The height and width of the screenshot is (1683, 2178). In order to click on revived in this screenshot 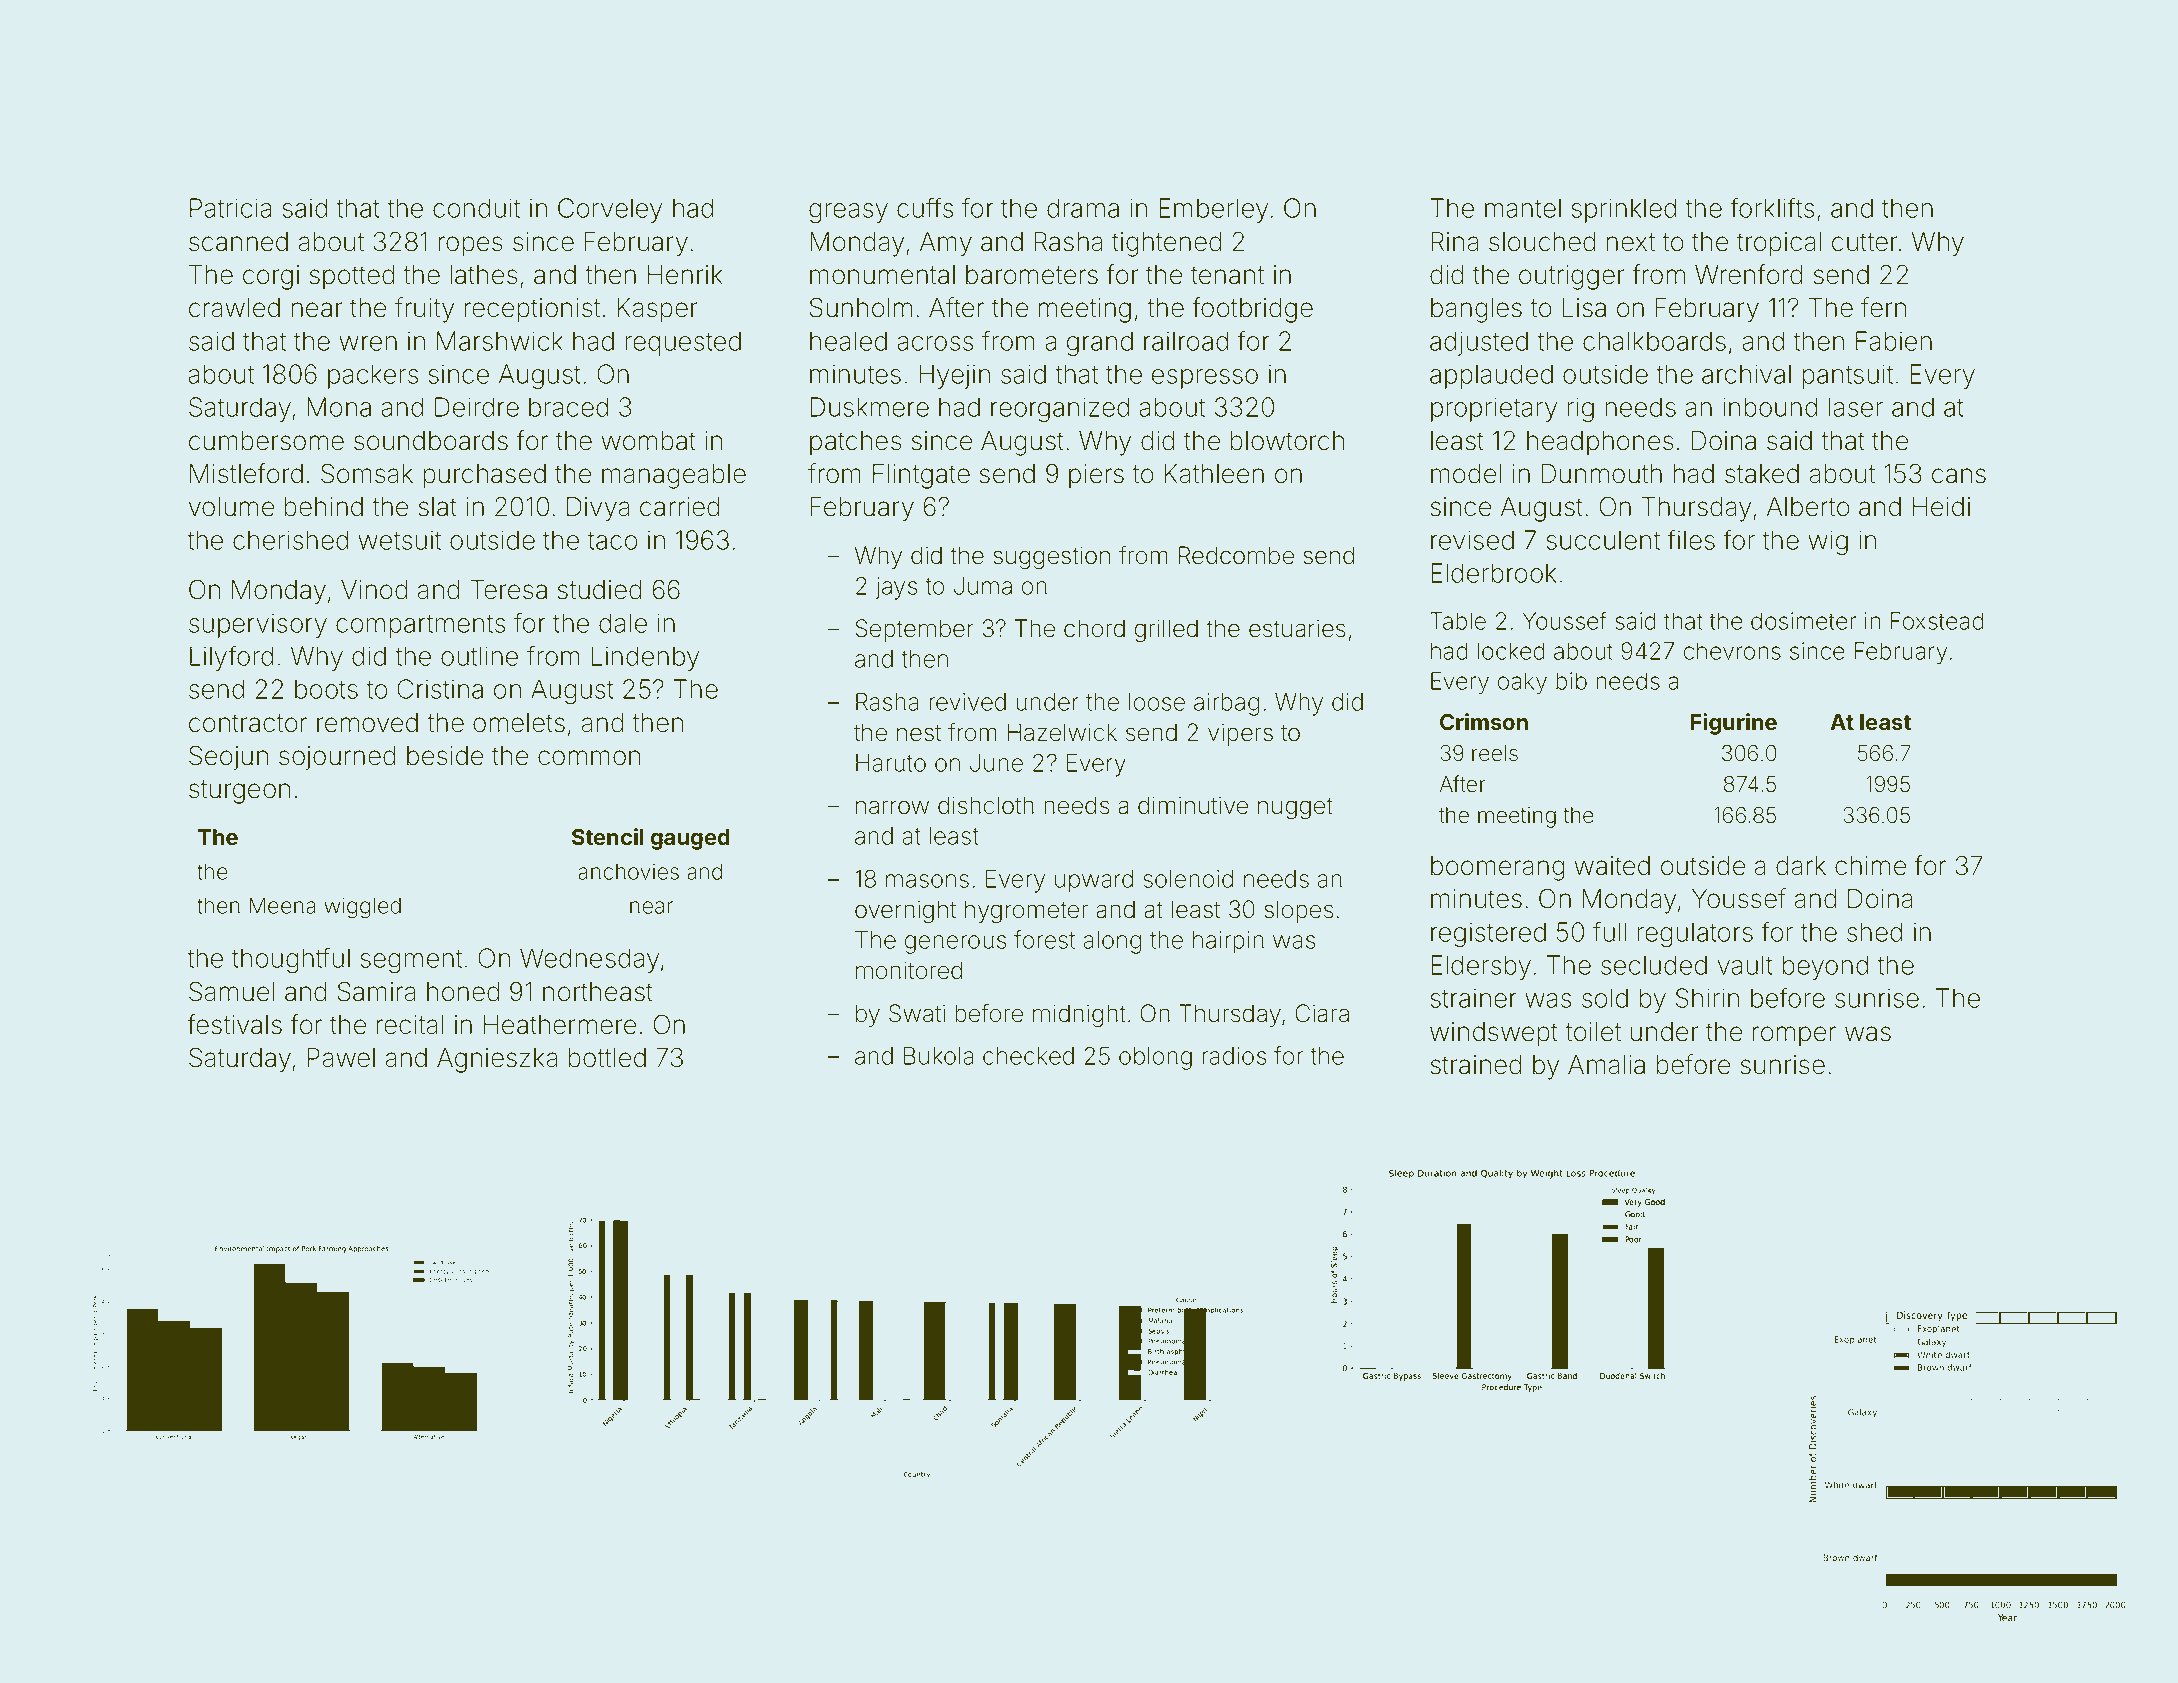, I will do `click(967, 702)`.
